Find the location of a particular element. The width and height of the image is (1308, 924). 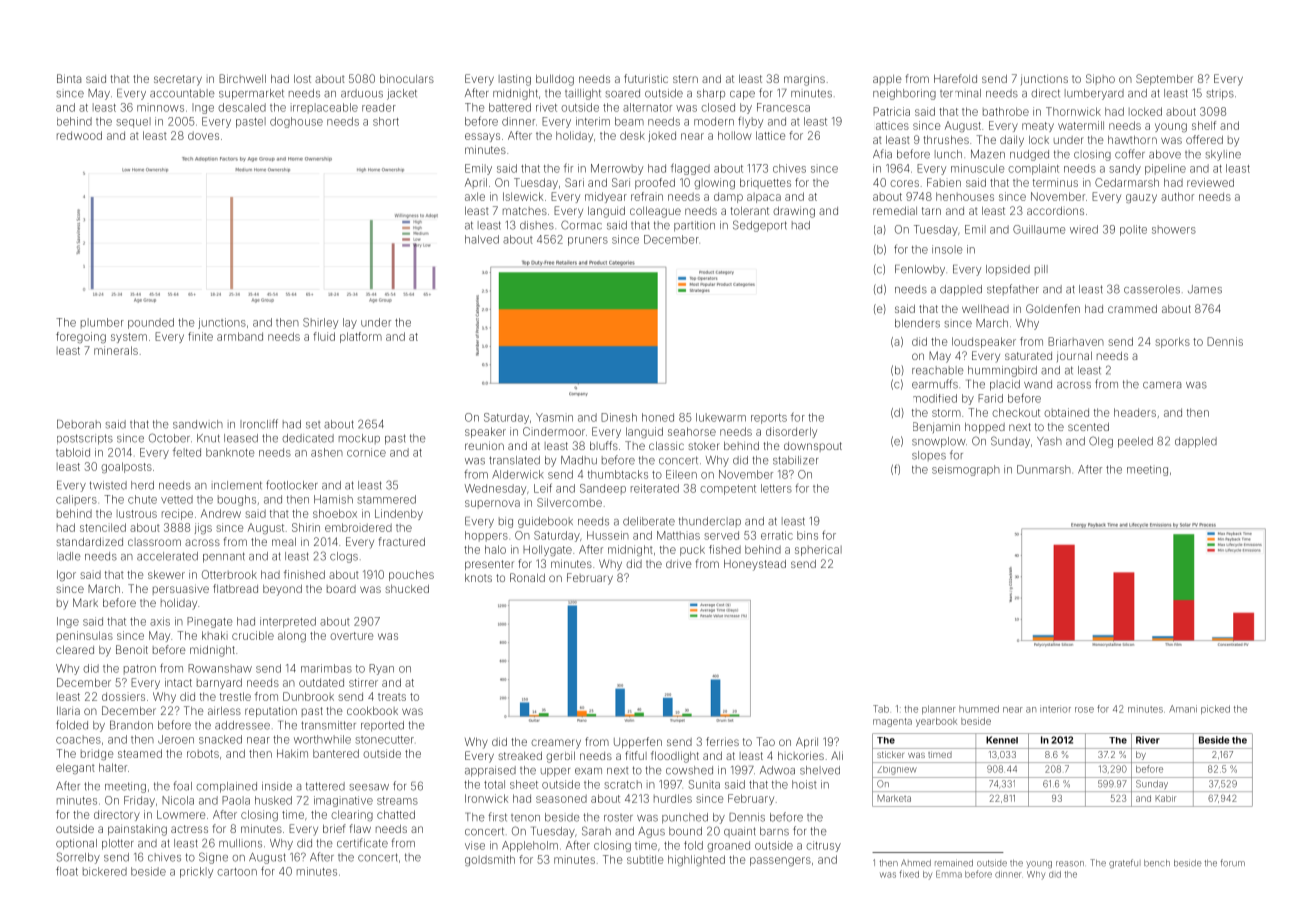

fixed is located at coordinates (909, 874).
